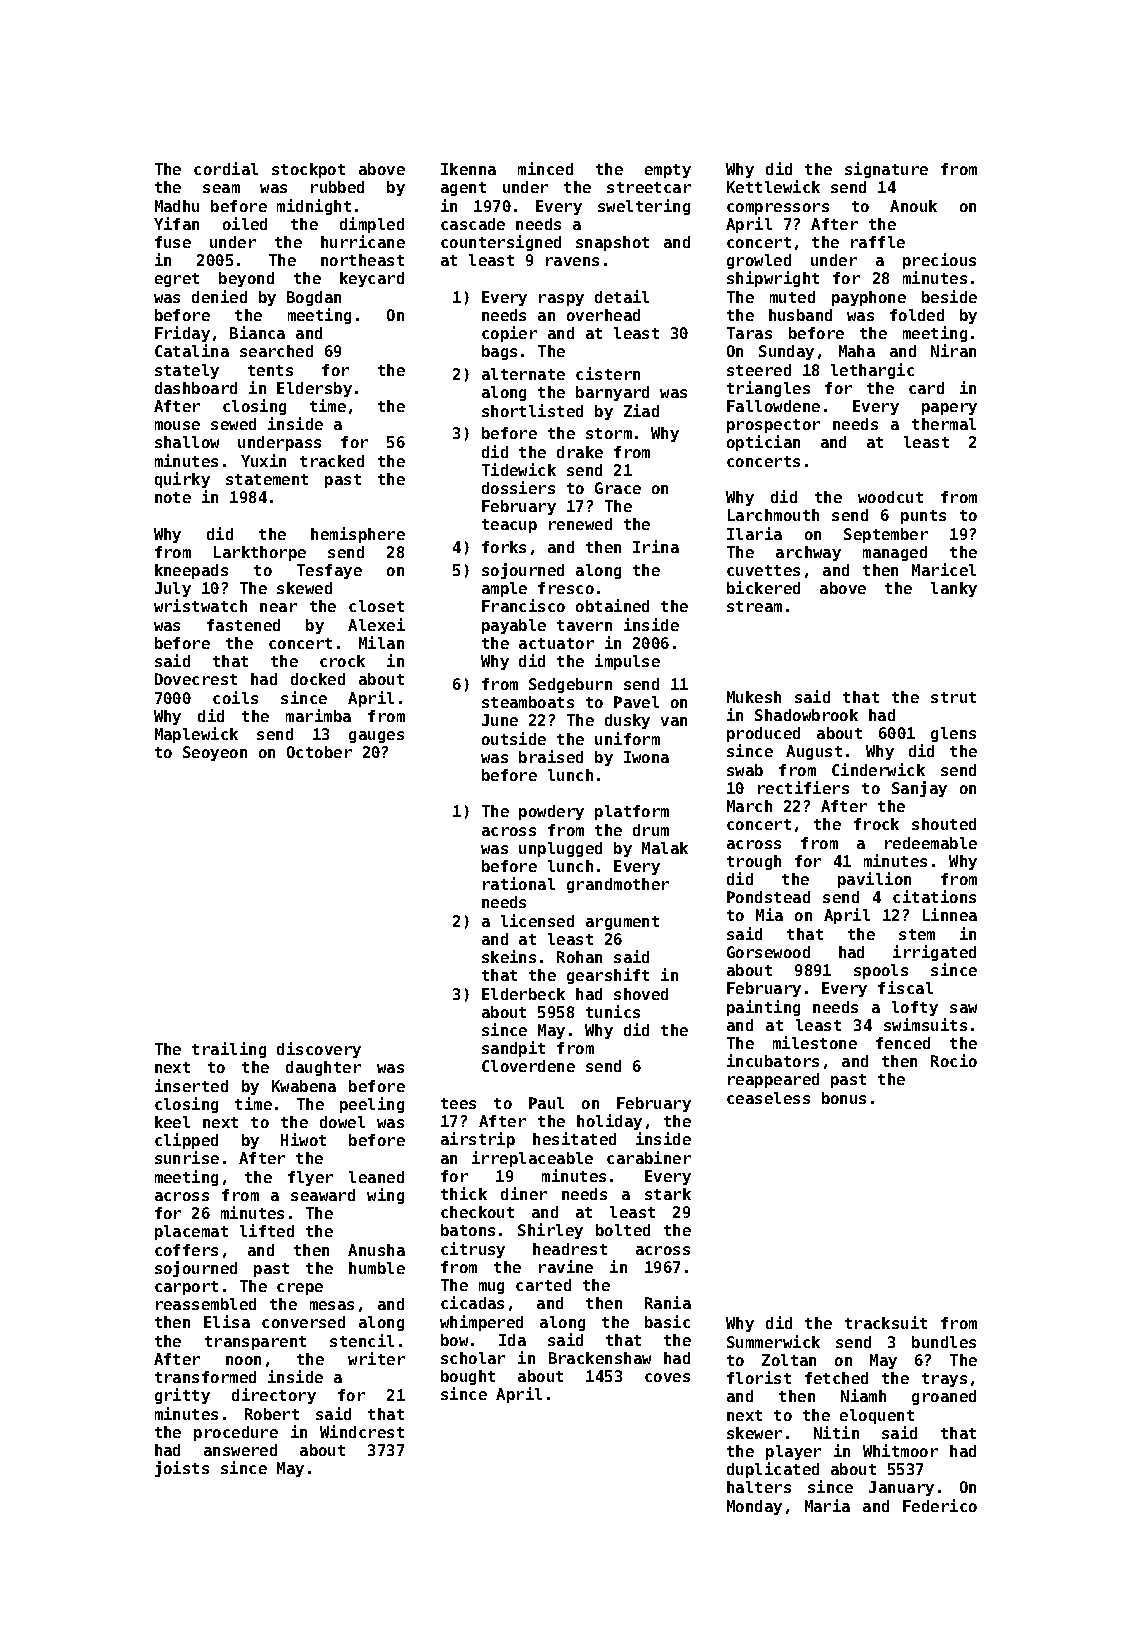 The image size is (1131, 1638). What do you see at coordinates (187, 1157) in the page?
I see `sunrise` at bounding box center [187, 1157].
